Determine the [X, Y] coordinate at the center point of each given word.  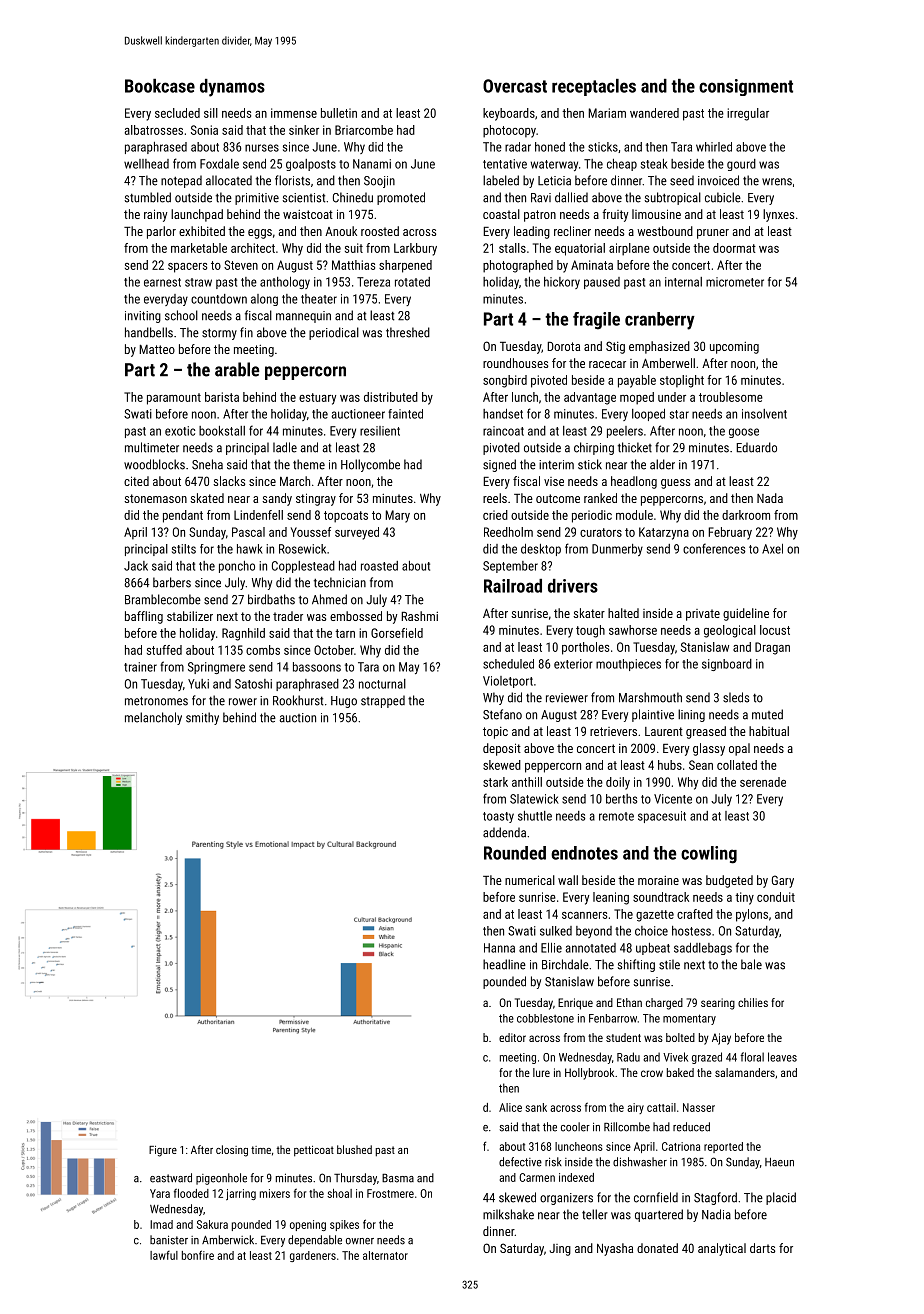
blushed [354, 1149]
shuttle [535, 816]
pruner [713, 234]
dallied [571, 197]
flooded [191, 1193]
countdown [219, 299]
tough [590, 631]
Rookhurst [298, 700]
